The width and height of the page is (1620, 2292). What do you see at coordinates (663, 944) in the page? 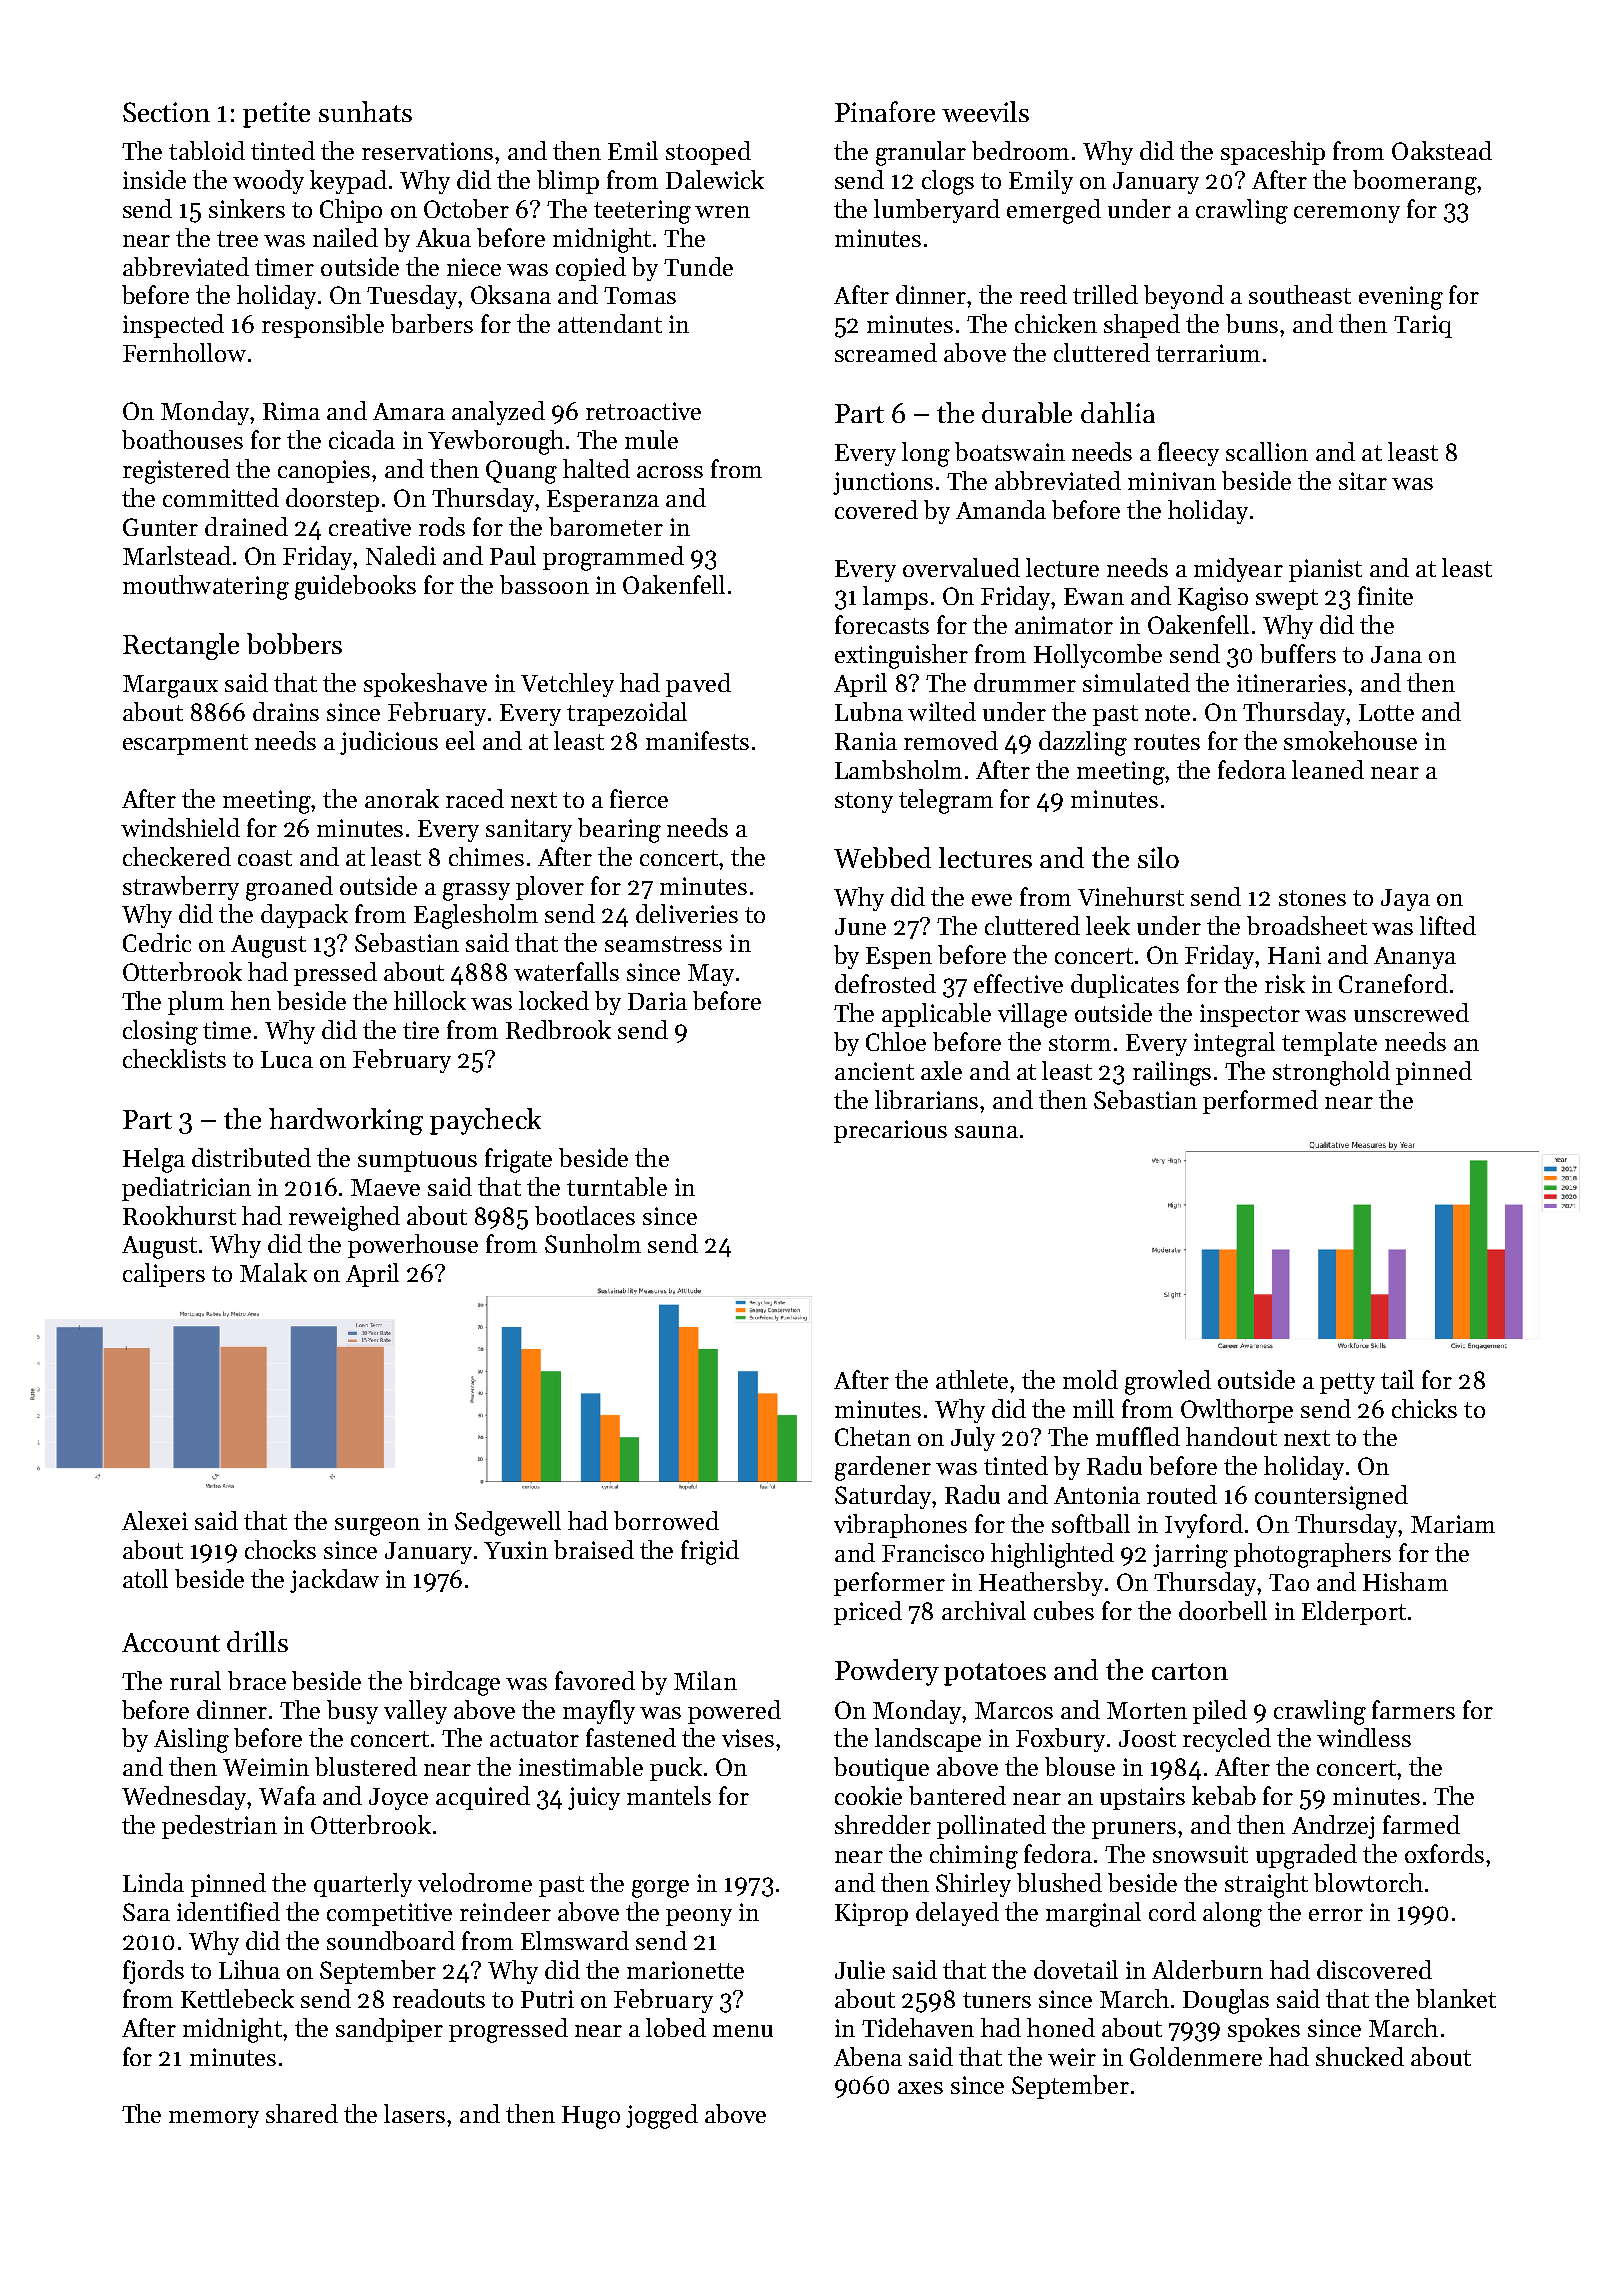
I see `seamstress` at bounding box center [663, 944].
